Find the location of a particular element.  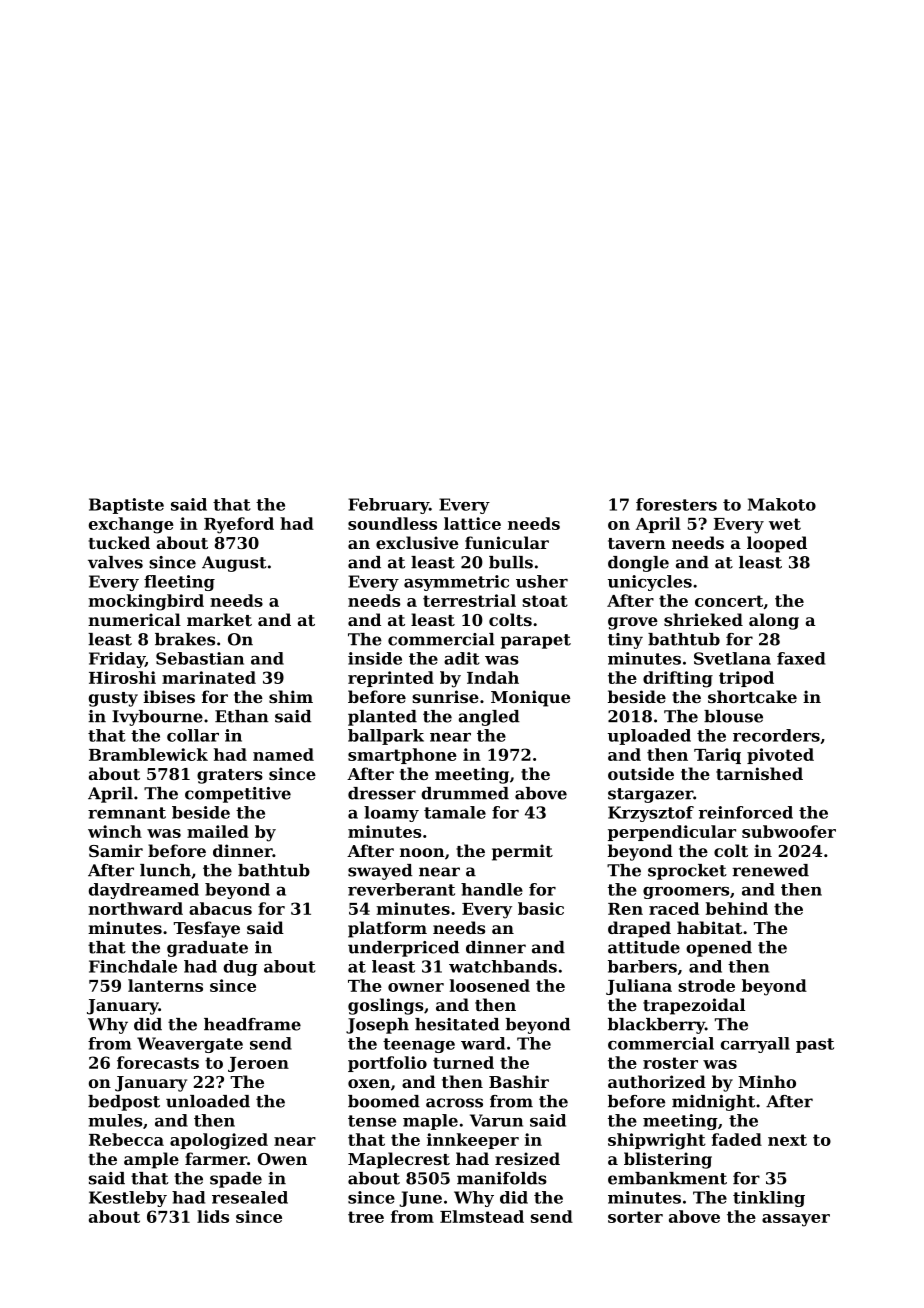

daydreamed is located at coordinates (144, 891).
